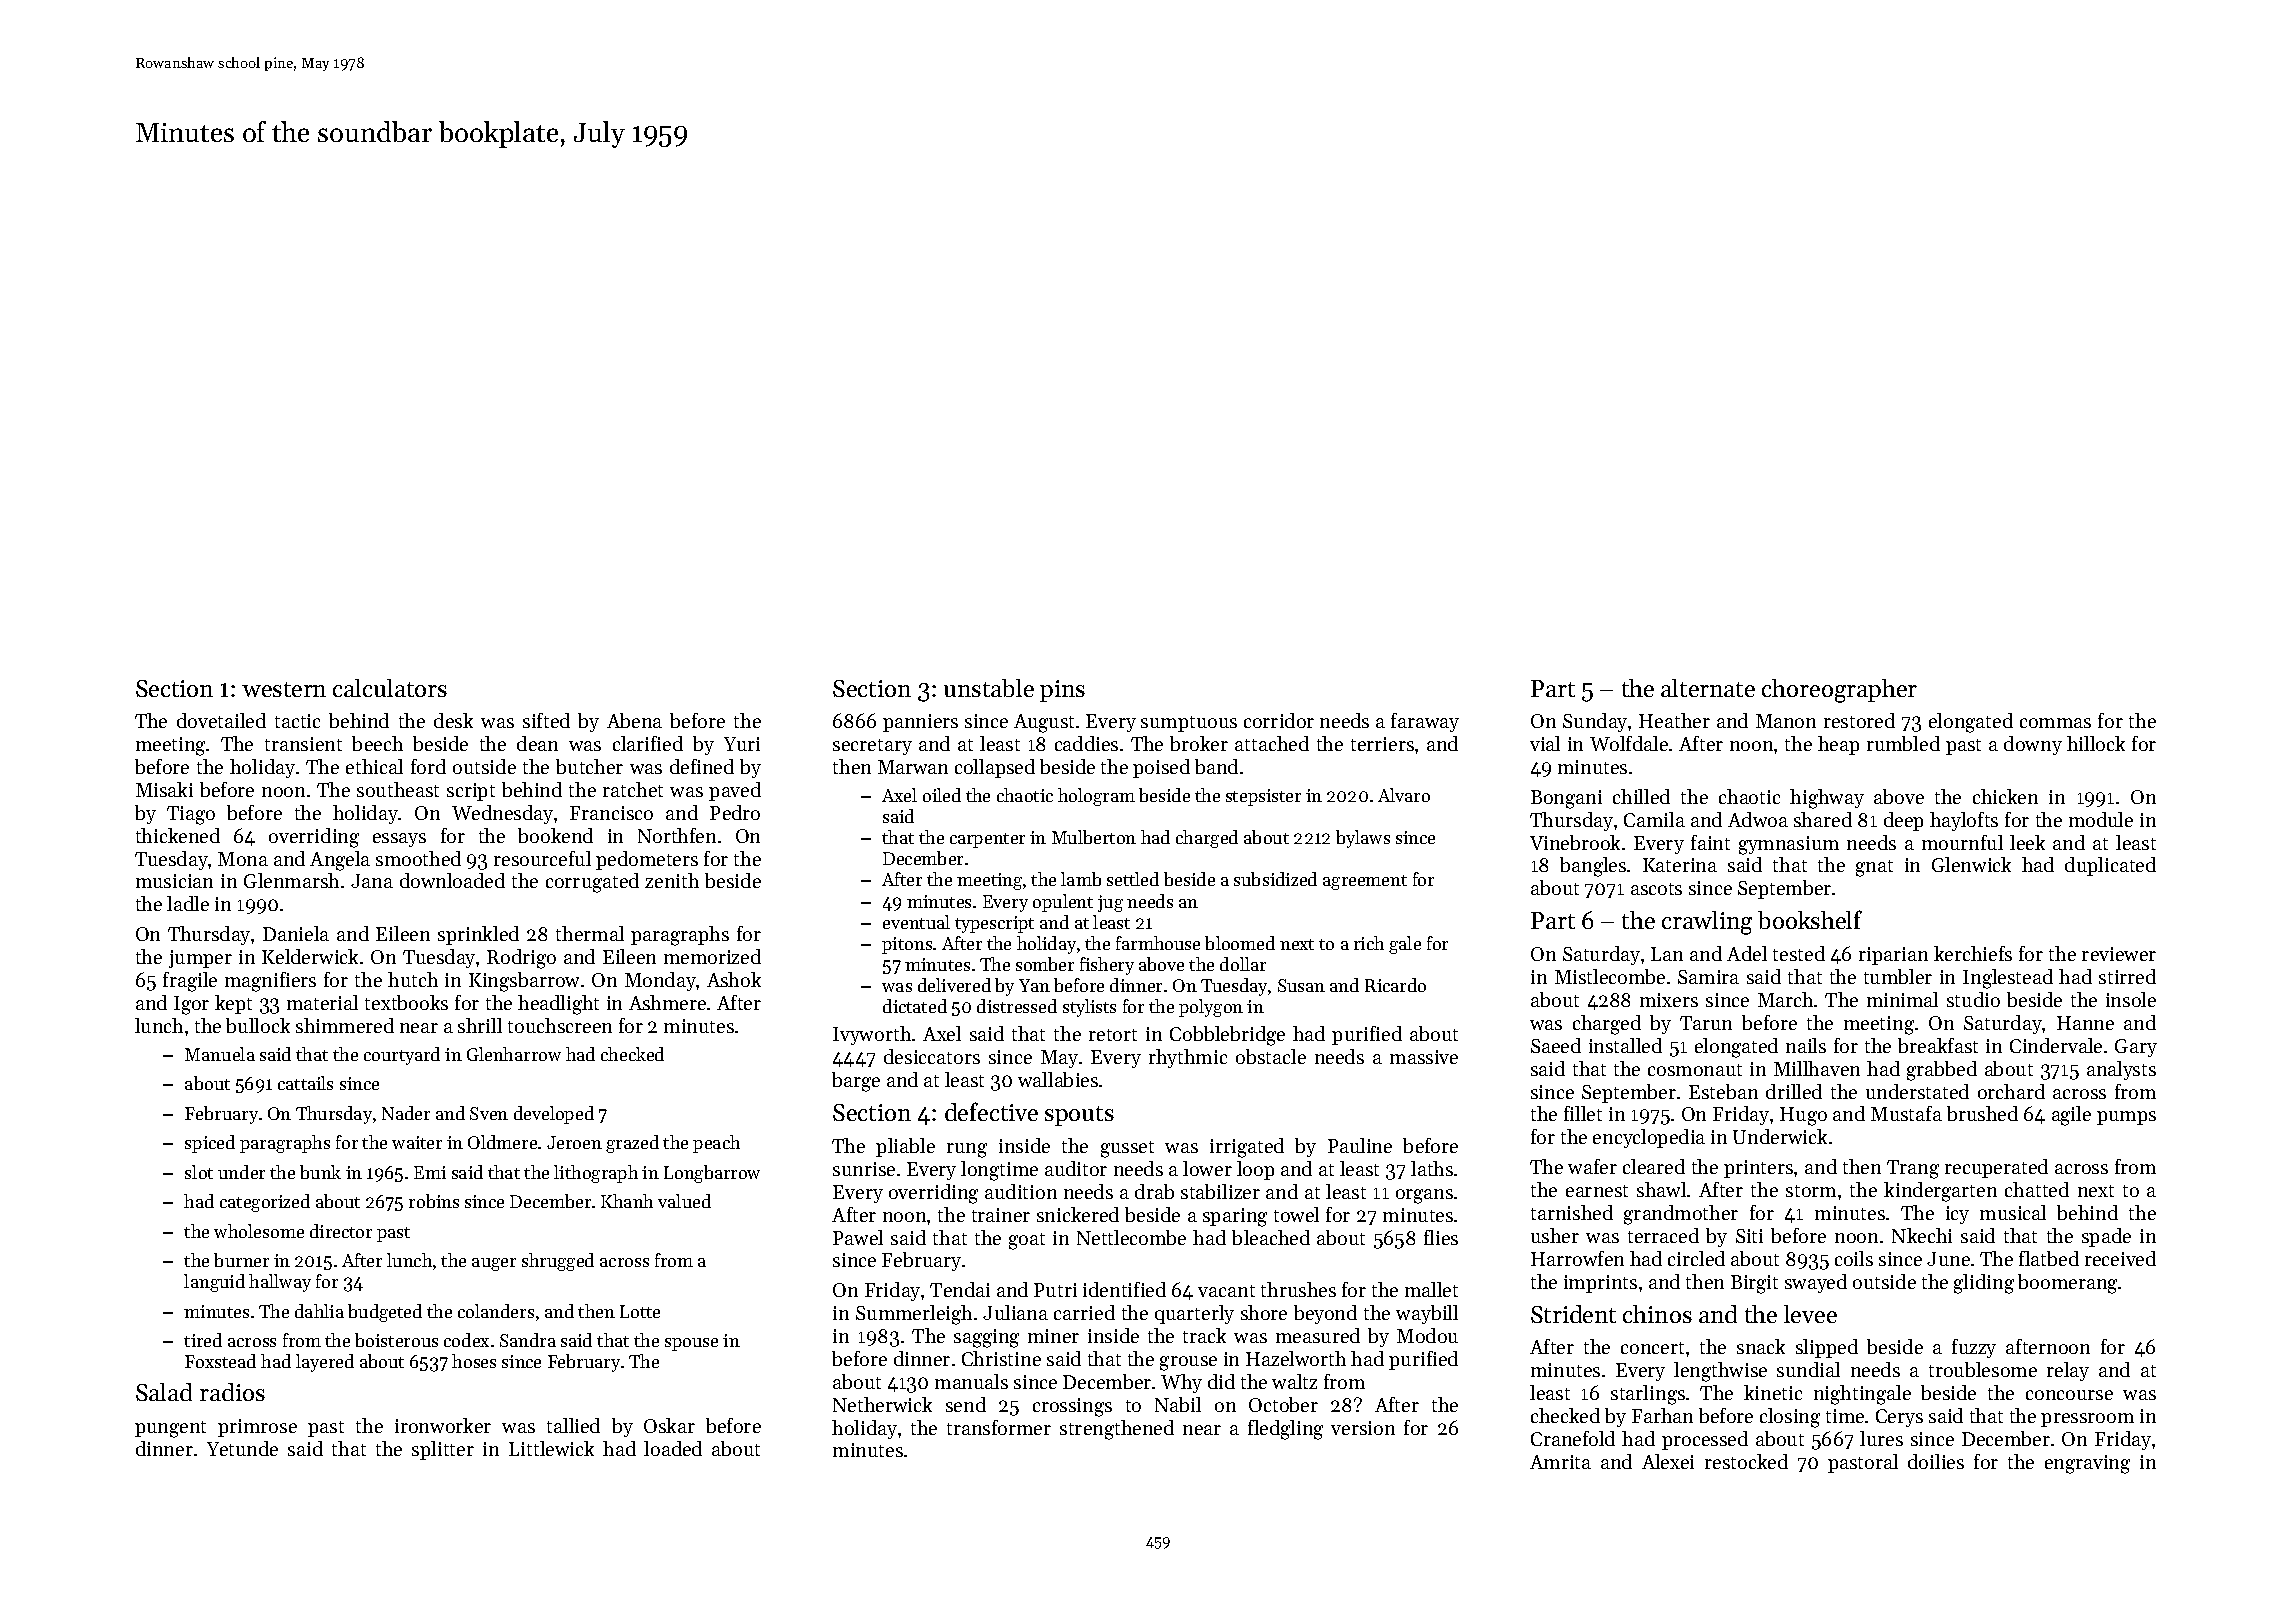 The height and width of the screenshot is (1620, 2292). Describe the element at coordinates (1971, 864) in the screenshot. I see `Glenwick` at that location.
